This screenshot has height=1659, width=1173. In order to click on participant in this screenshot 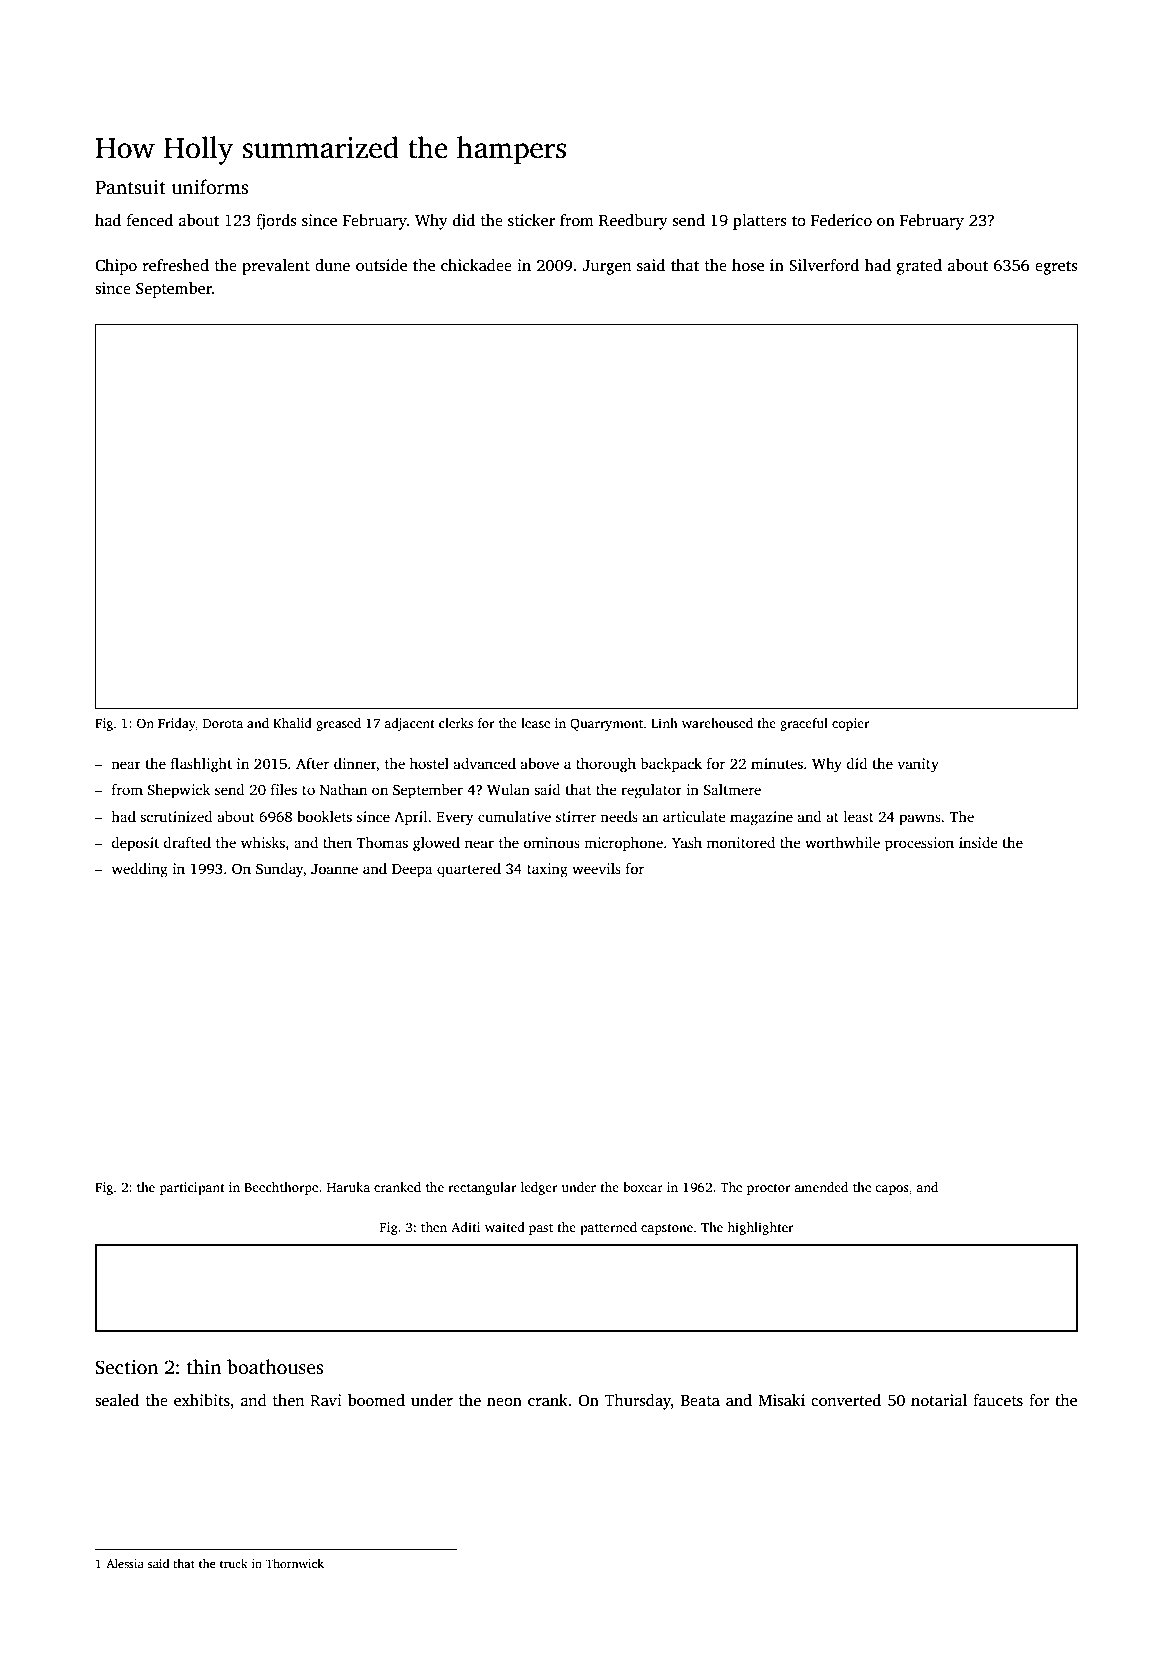, I will do `click(192, 1188)`.
